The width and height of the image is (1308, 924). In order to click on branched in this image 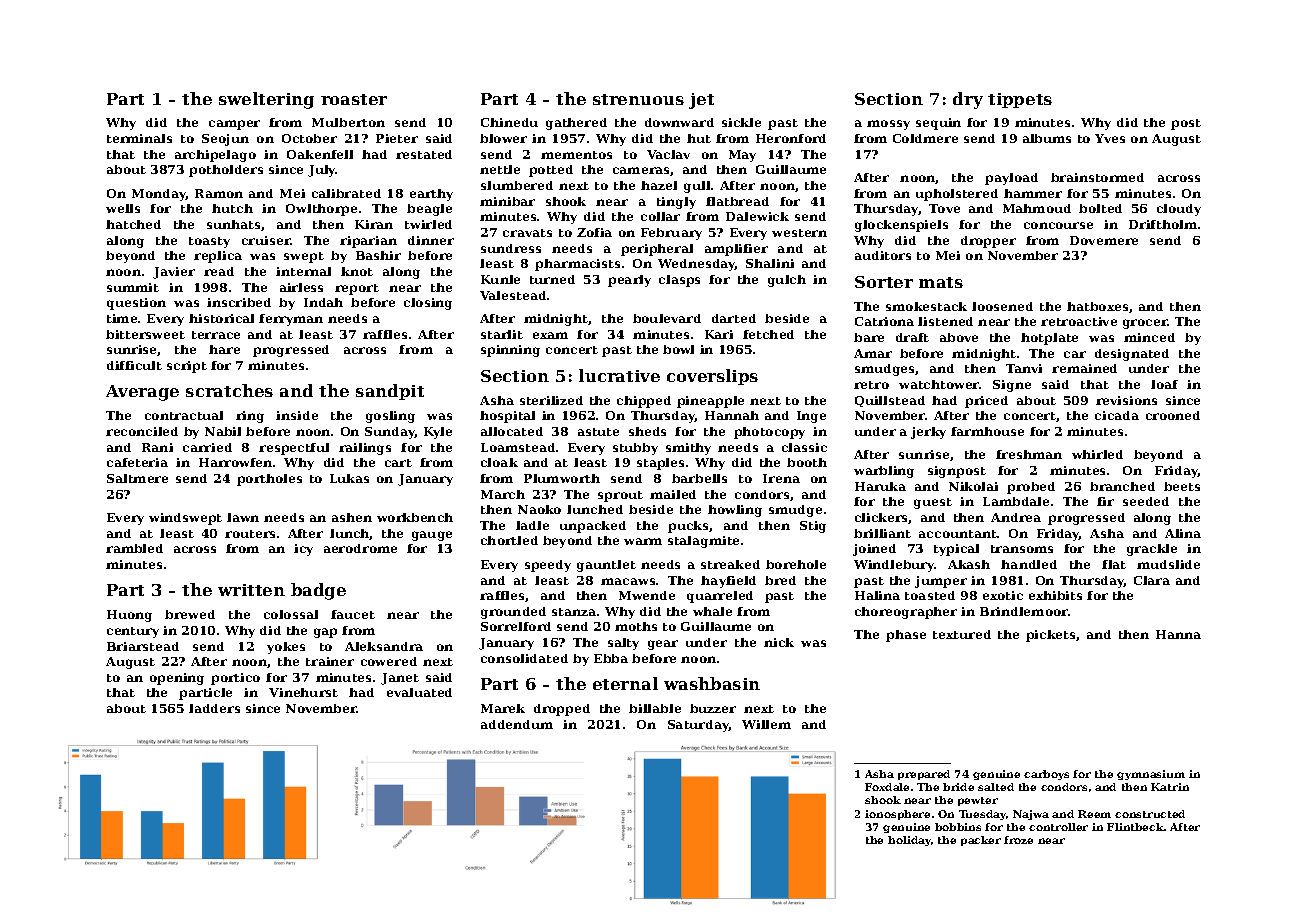, I will do `click(1122, 486)`.
